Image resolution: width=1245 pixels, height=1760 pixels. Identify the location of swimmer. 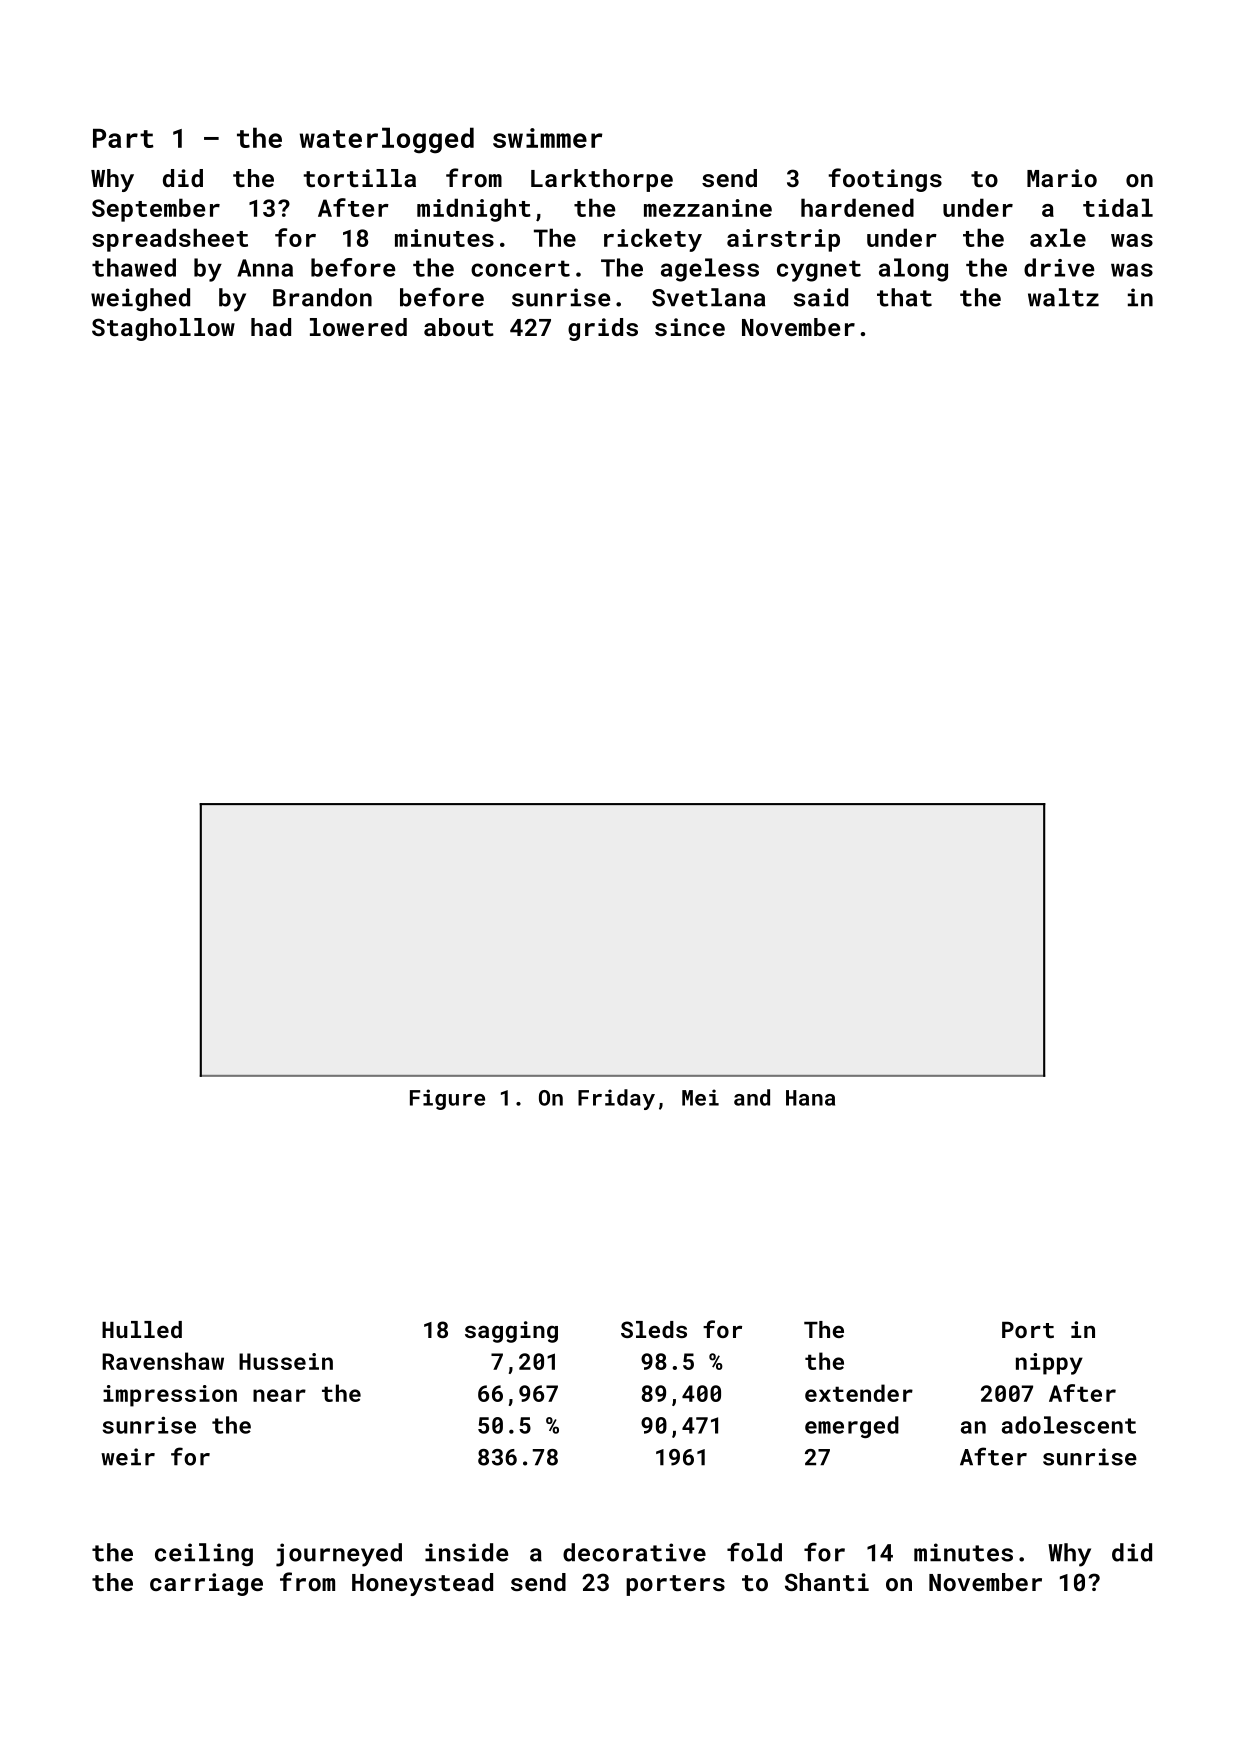
(547, 138).
